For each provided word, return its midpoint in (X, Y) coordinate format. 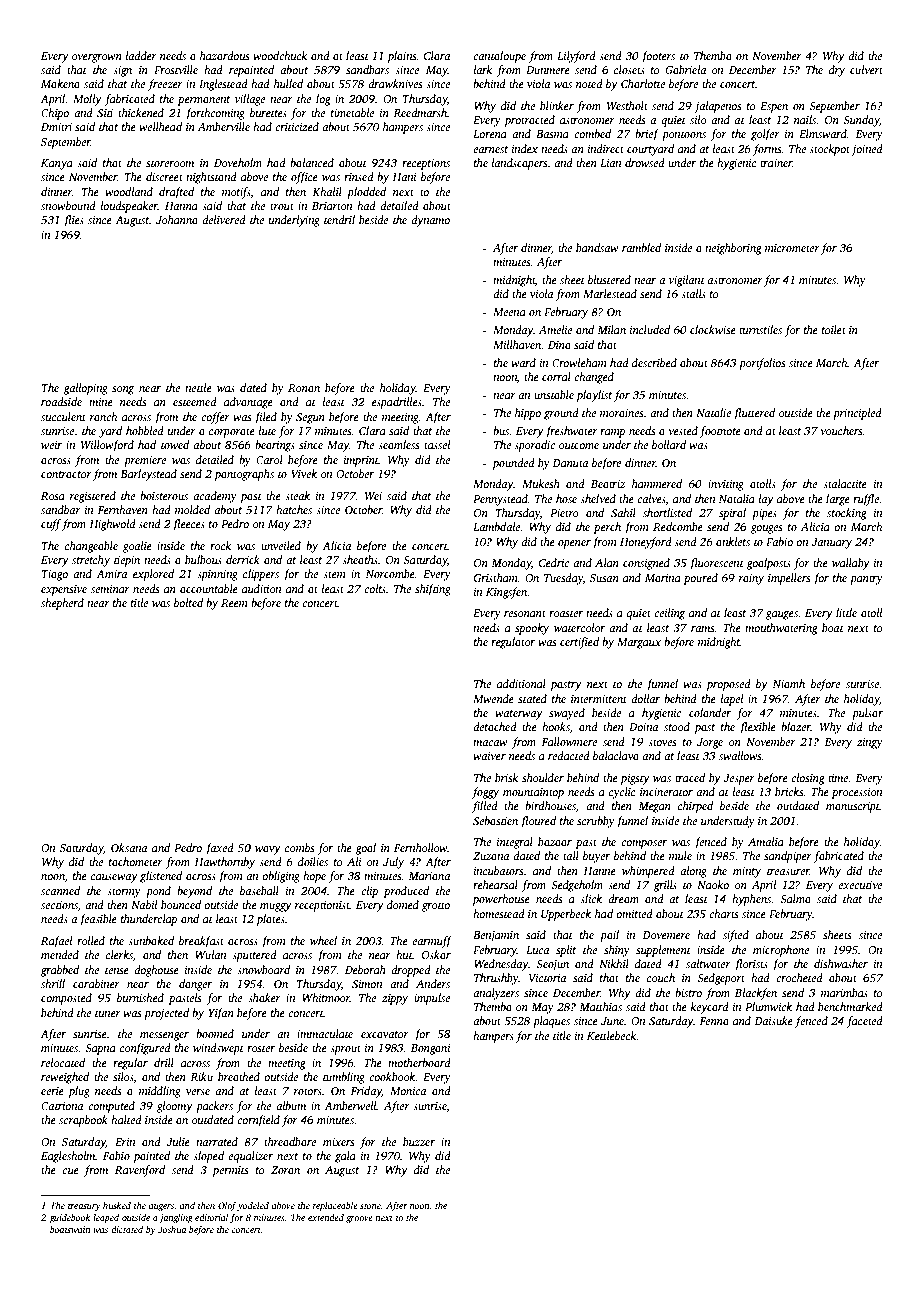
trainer (776, 163)
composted (66, 999)
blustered (609, 279)
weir (51, 445)
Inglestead (223, 85)
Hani (404, 177)
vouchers (841, 430)
